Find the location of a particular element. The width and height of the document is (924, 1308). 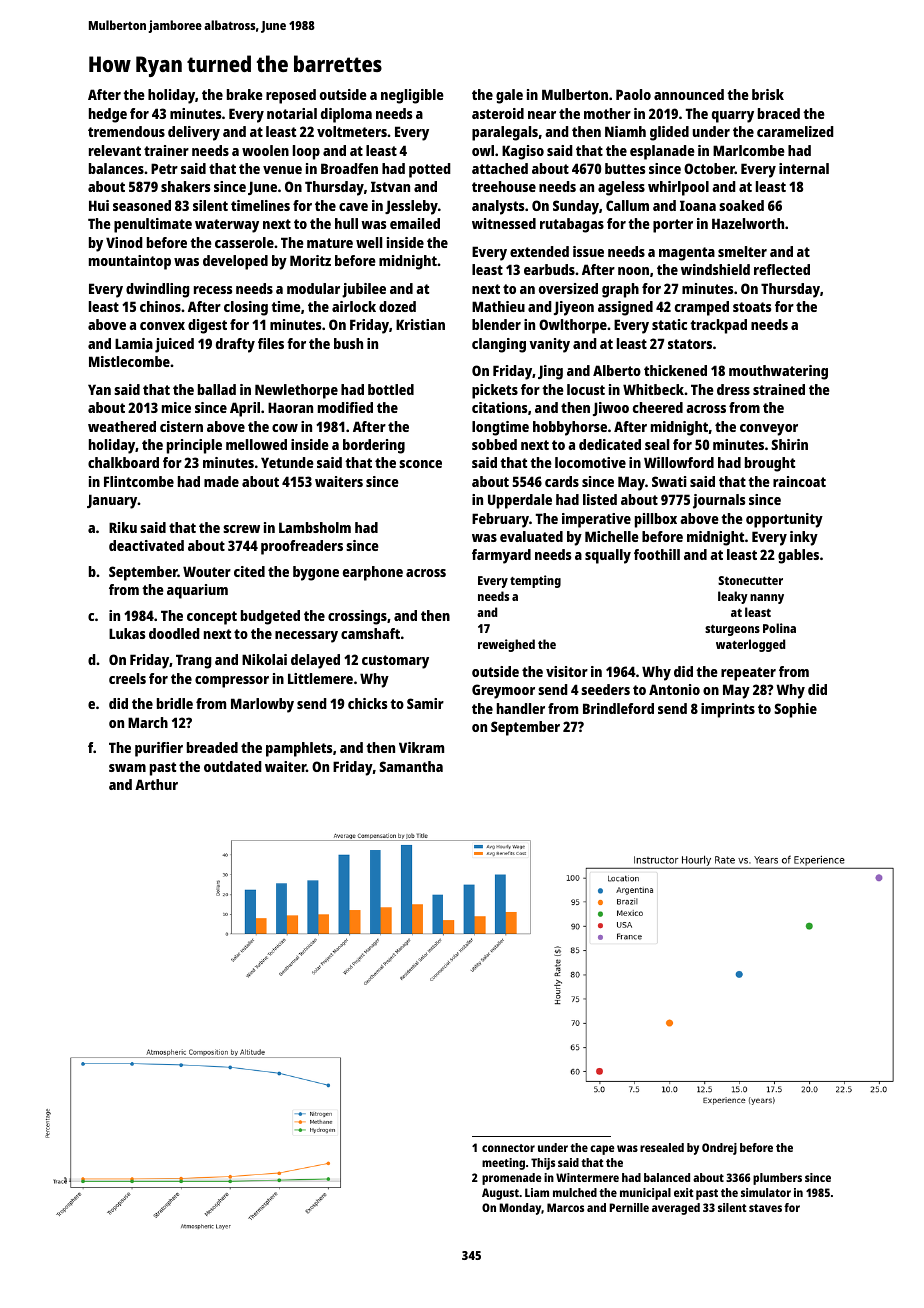

promenade is located at coordinates (512, 1179).
